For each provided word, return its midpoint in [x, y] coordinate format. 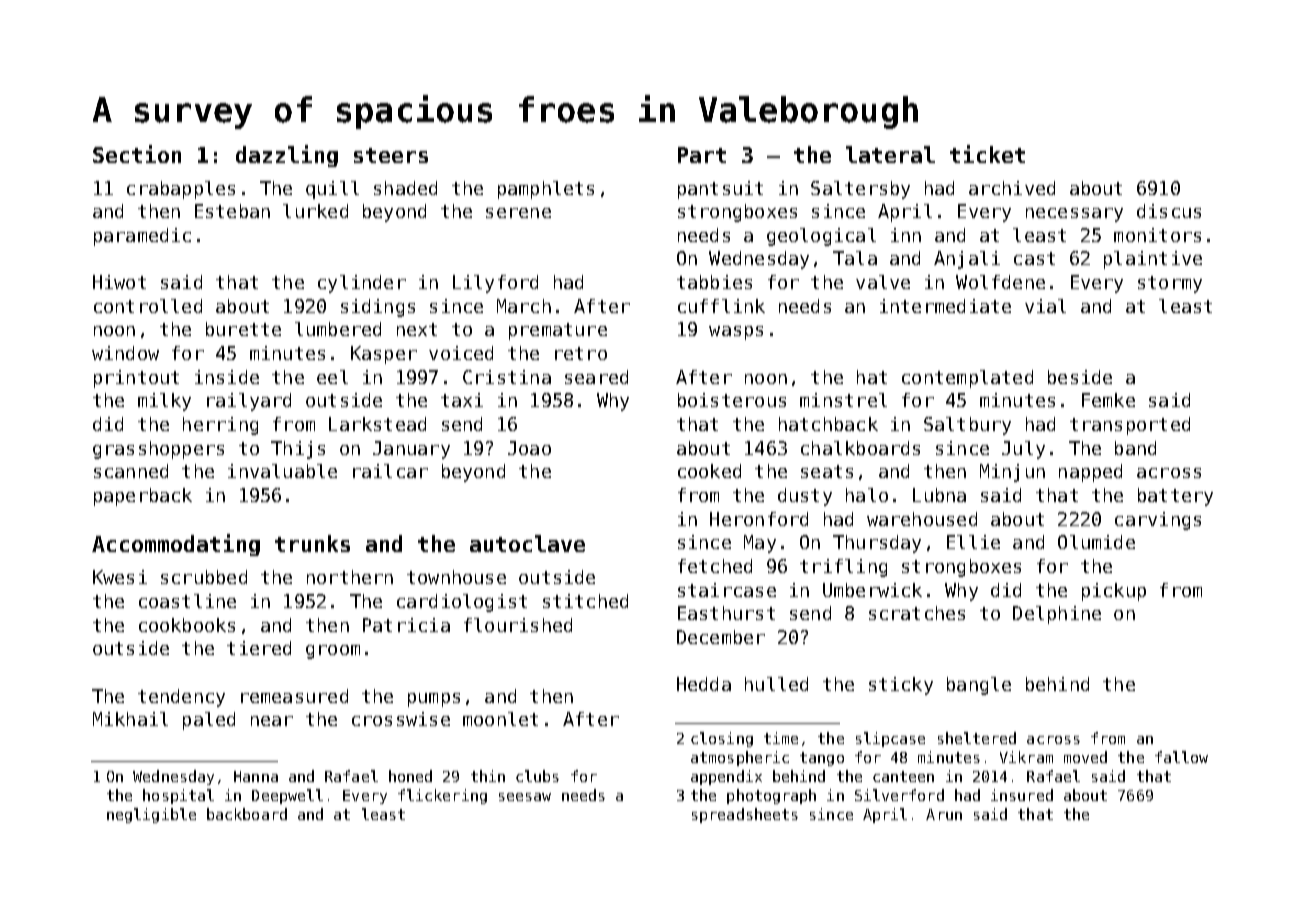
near [272, 721]
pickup [1114, 592]
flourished [518, 625]
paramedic [142, 237]
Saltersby [860, 190]
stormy [1170, 284]
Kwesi [120, 577]
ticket [987, 154]
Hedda [704, 684]
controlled [148, 306]
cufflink [721, 306]
